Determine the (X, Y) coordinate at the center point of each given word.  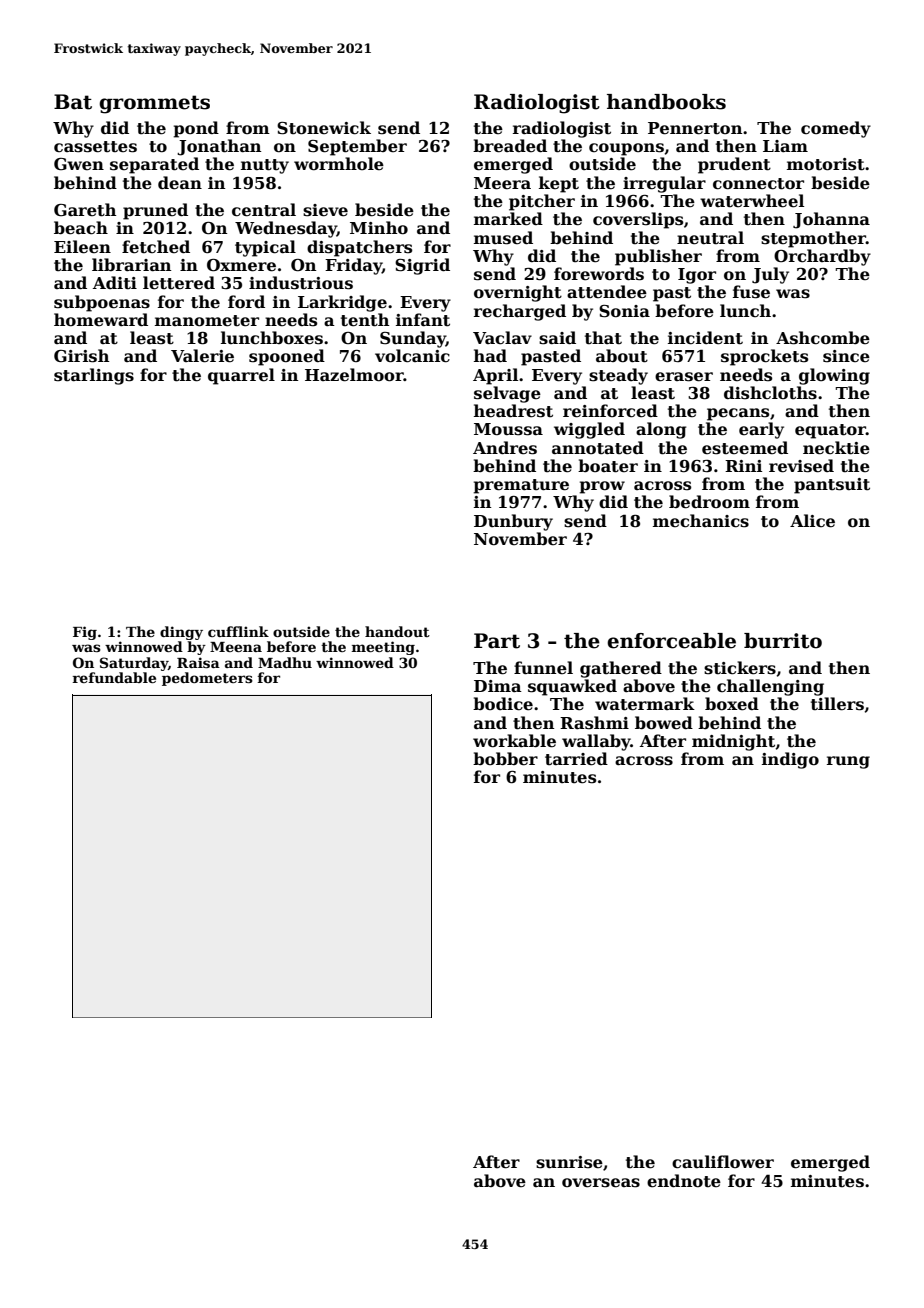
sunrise (569, 1162)
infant (423, 320)
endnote (684, 1181)
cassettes (95, 147)
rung (848, 762)
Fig (85, 633)
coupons (626, 149)
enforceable (671, 641)
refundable (114, 677)
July (770, 275)
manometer (207, 321)
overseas (601, 1183)
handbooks (666, 102)
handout (397, 631)
